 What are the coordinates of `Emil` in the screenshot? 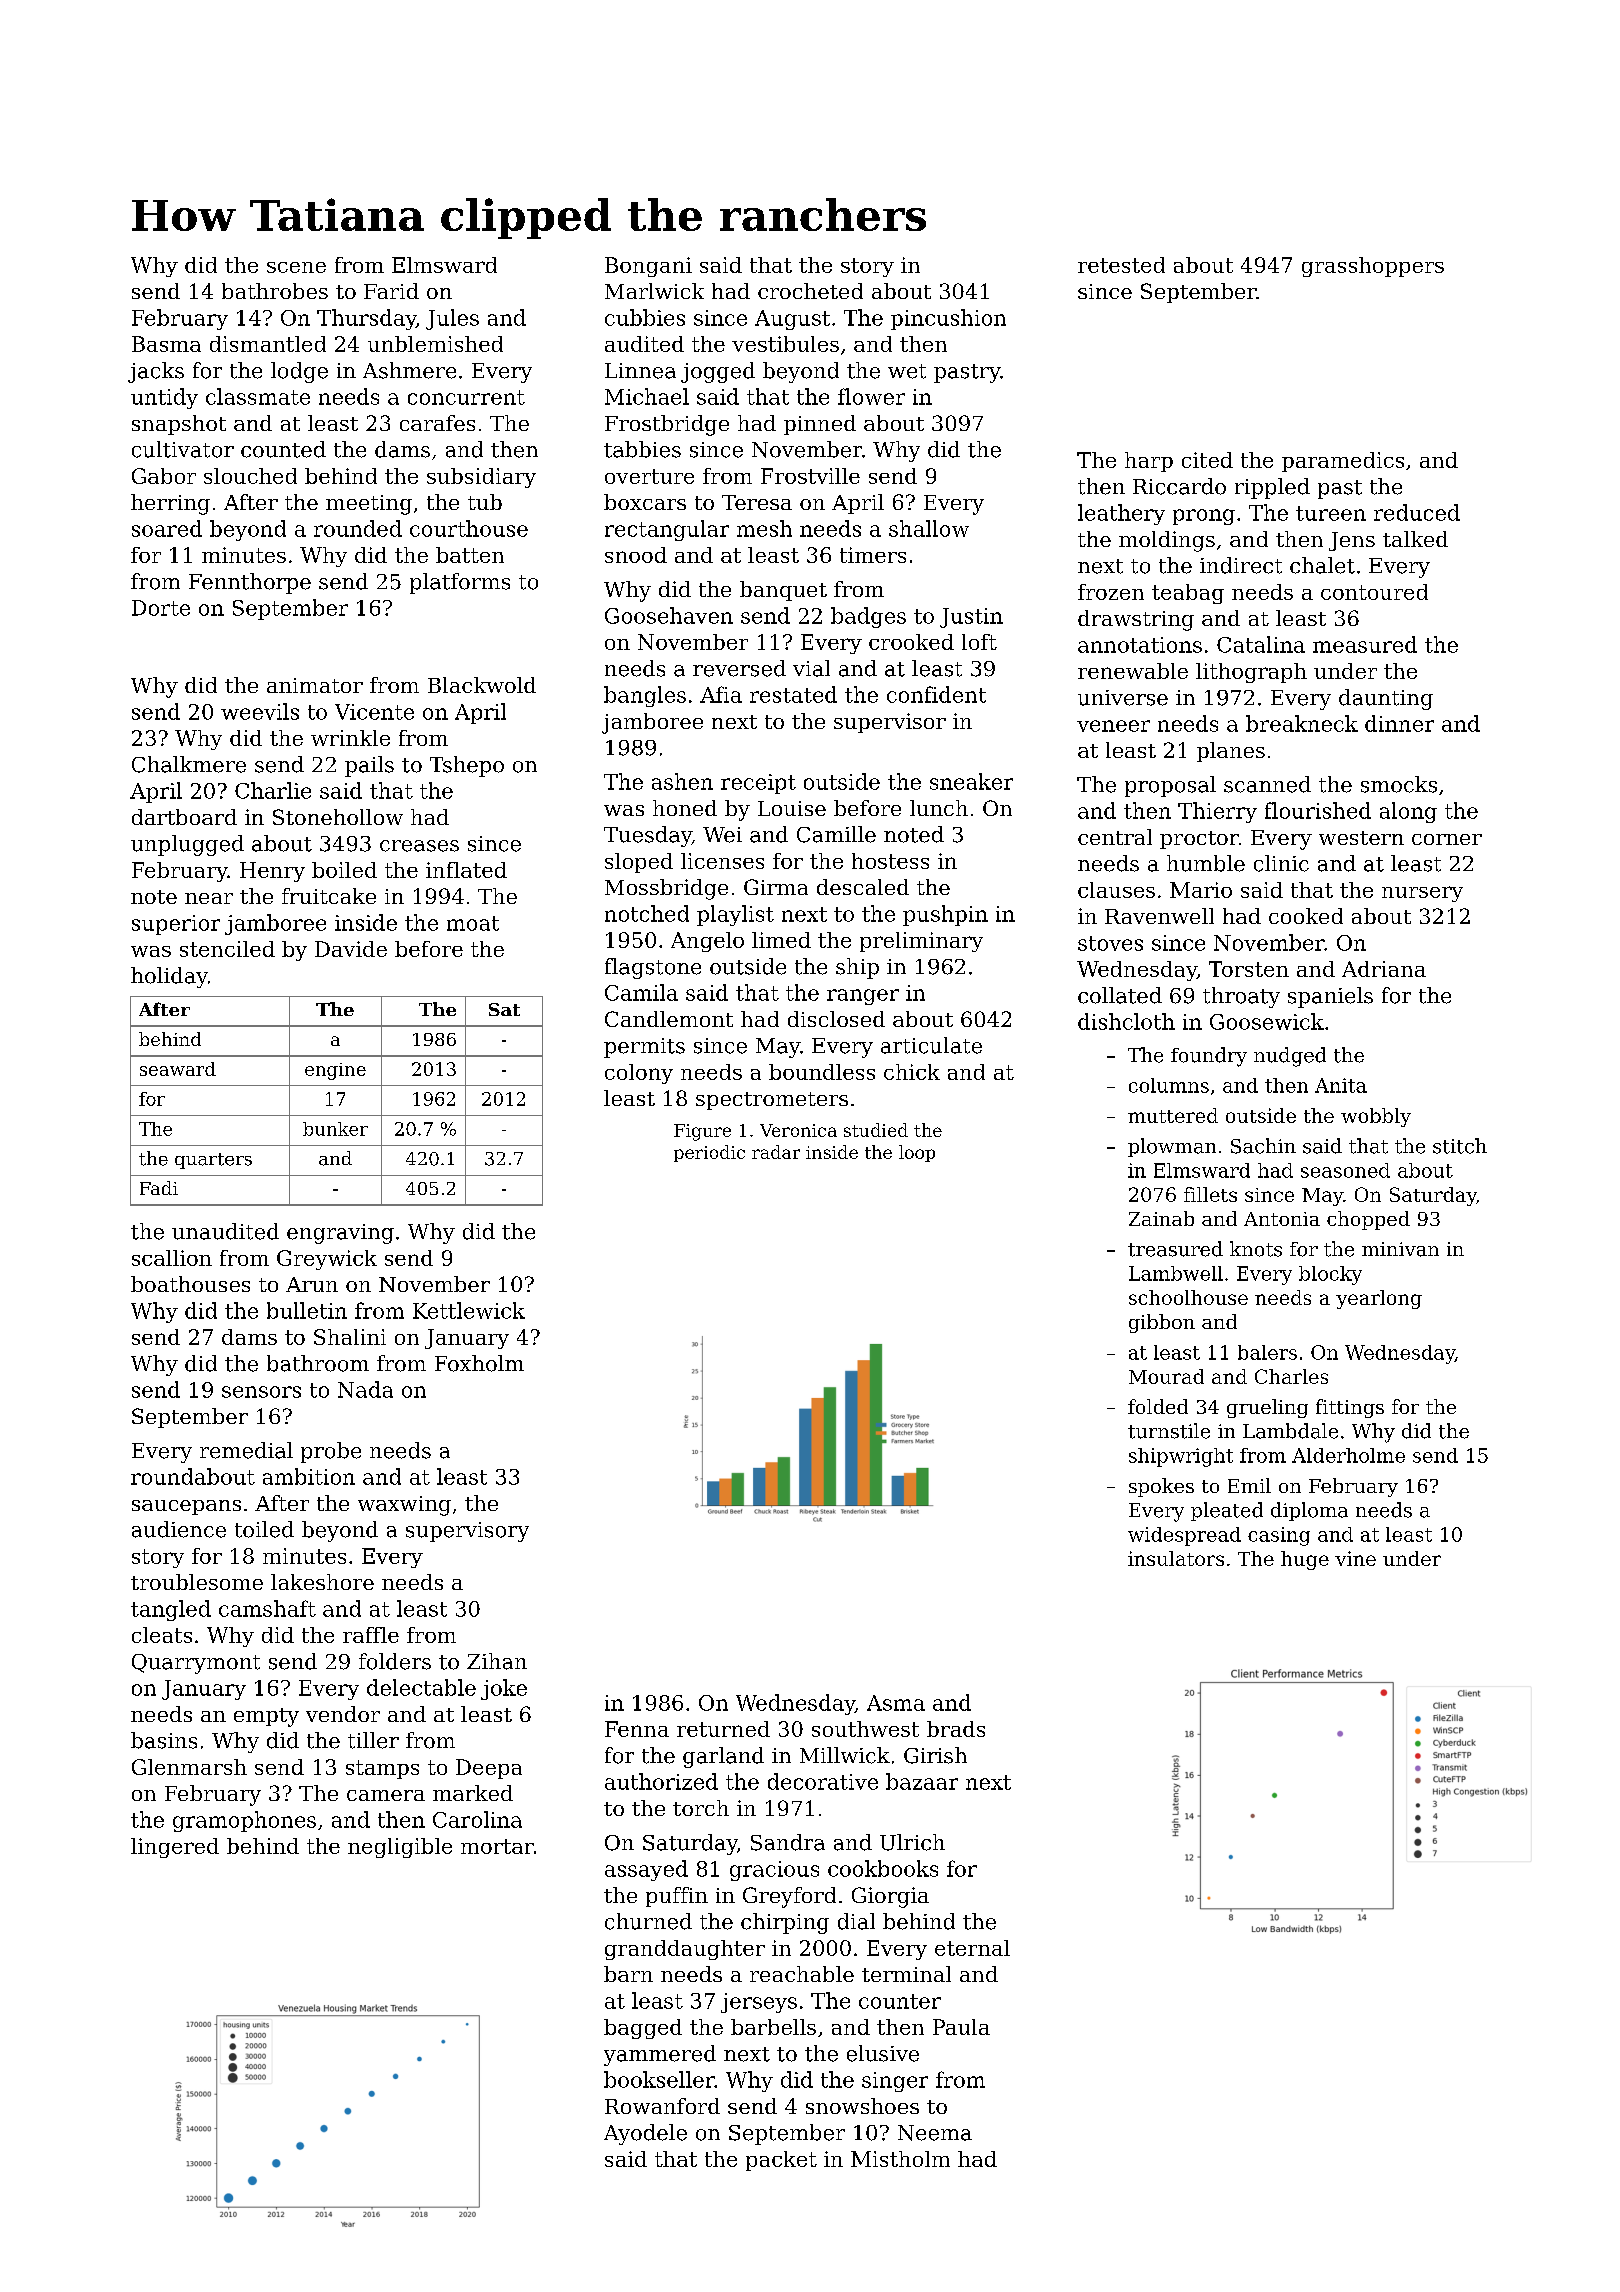 It's located at (1249, 1485).
